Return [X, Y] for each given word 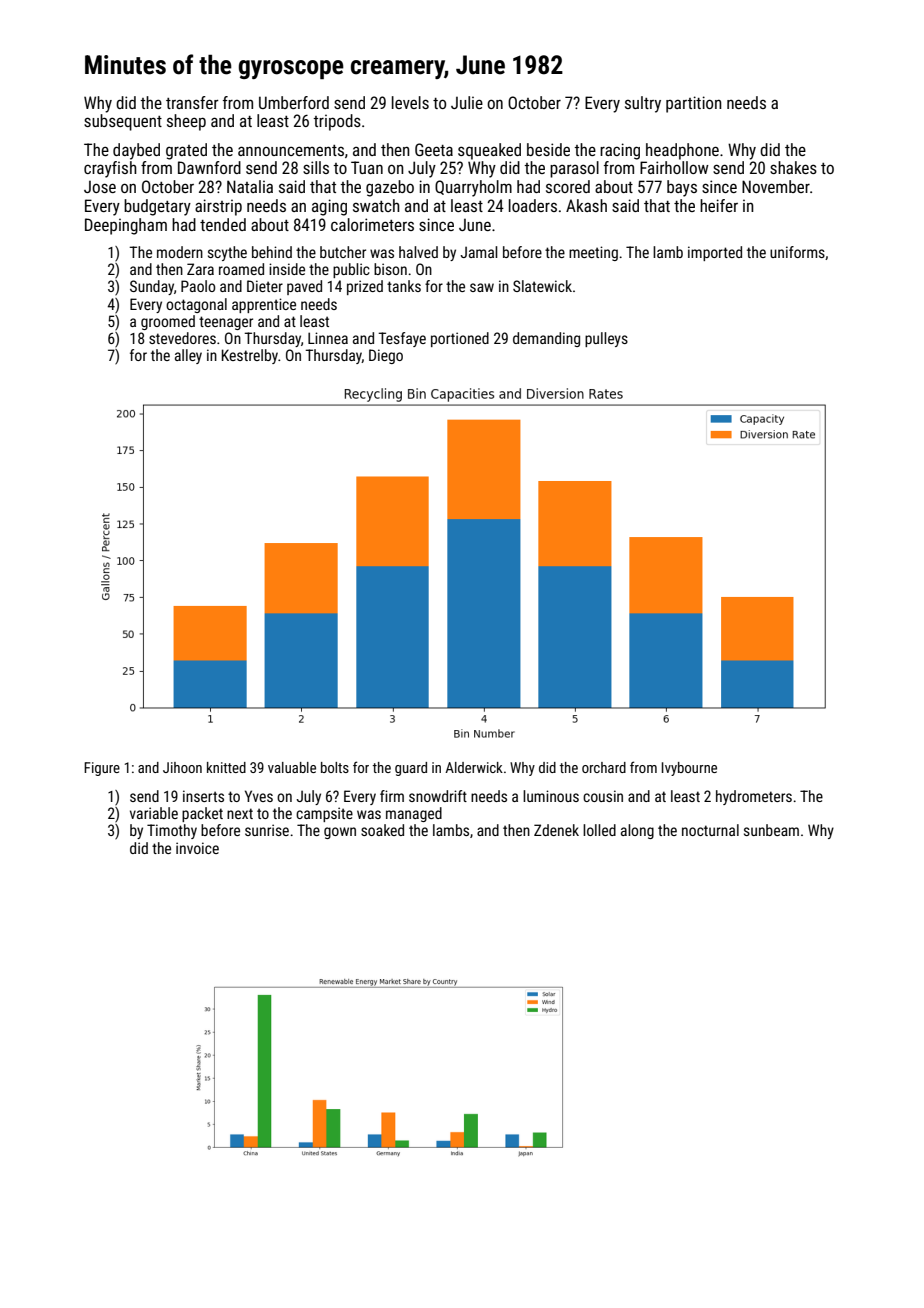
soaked [382, 830]
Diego [386, 356]
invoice [197, 848]
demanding [546, 339]
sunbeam [771, 830]
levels [410, 102]
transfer [192, 102]
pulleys [606, 339]
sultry [643, 104]
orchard [604, 767]
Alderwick [474, 767]
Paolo [198, 286]
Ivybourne [689, 769]
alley [188, 356]
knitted [226, 767]
